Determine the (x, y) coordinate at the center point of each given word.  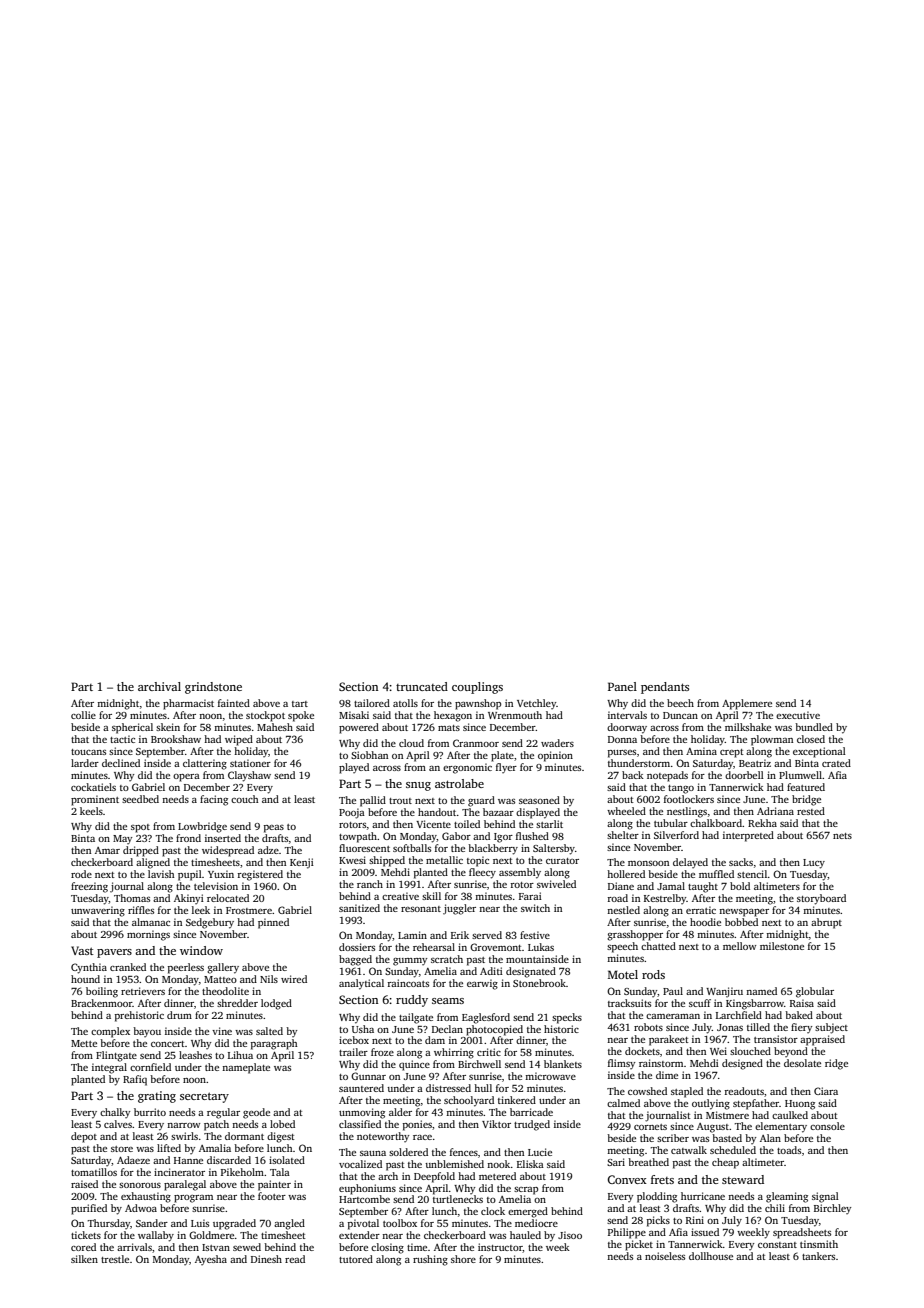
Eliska (530, 1164)
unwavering (98, 911)
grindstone (213, 688)
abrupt (826, 923)
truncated (422, 686)
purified (89, 1209)
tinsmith (819, 1244)
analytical (361, 984)
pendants (665, 688)
